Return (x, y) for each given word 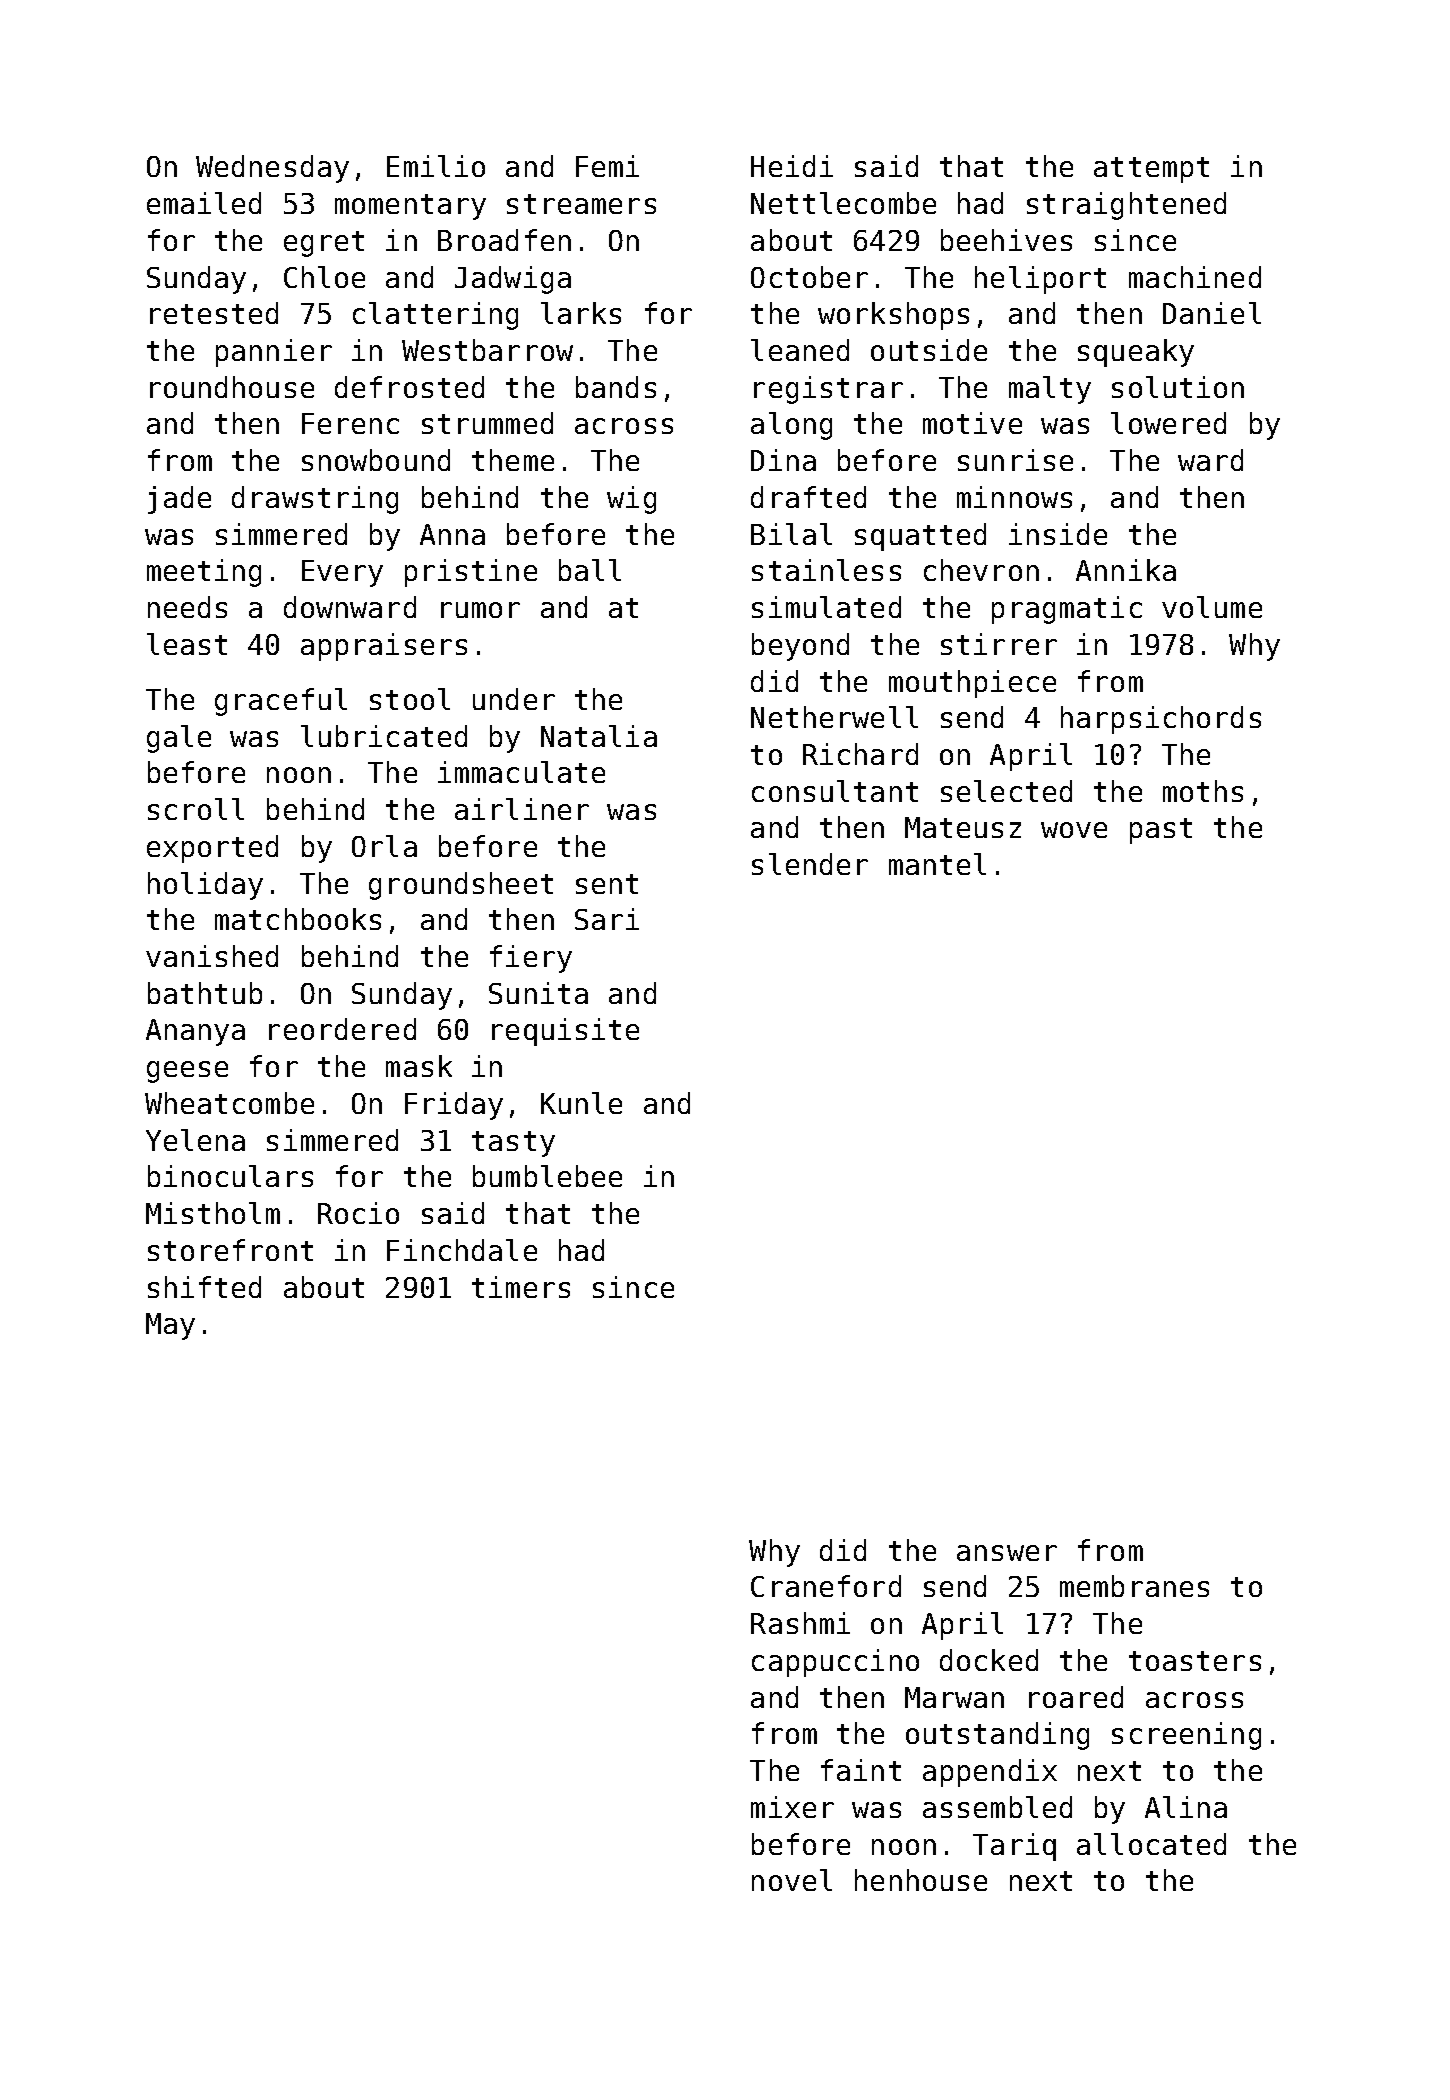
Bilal (791, 534)
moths (1203, 791)
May (170, 1326)
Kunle (581, 1103)
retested (214, 313)
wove (1074, 830)
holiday (205, 886)
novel (792, 1880)
